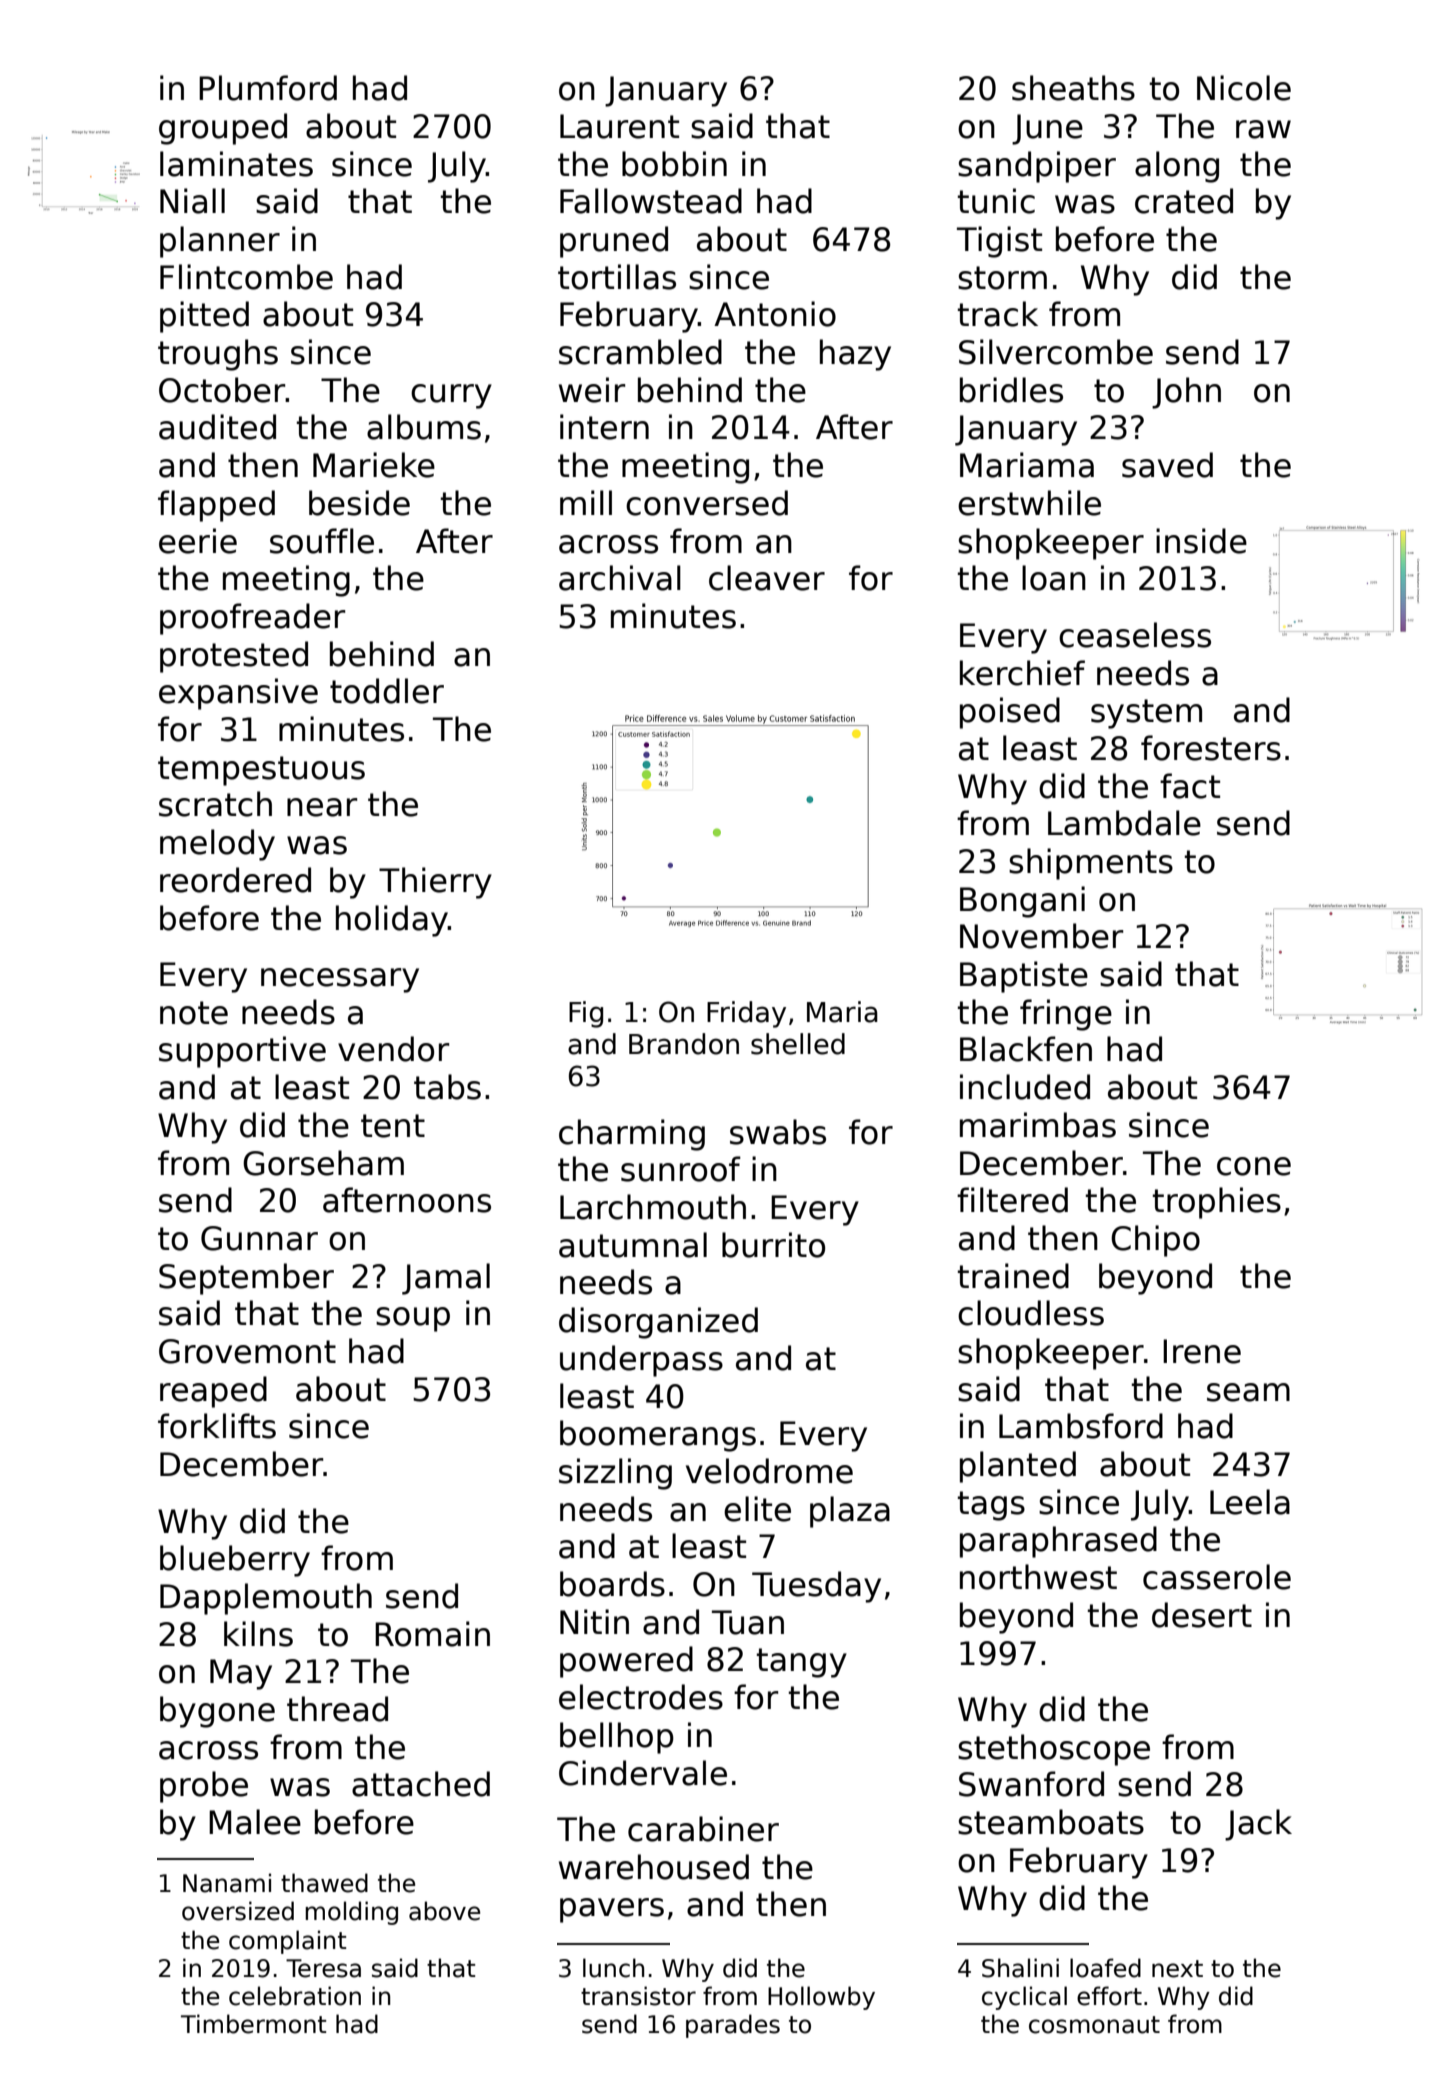 This document has height=2100, width=1450. What do you see at coordinates (1094, 2025) in the document?
I see `cosmonaut` at bounding box center [1094, 2025].
